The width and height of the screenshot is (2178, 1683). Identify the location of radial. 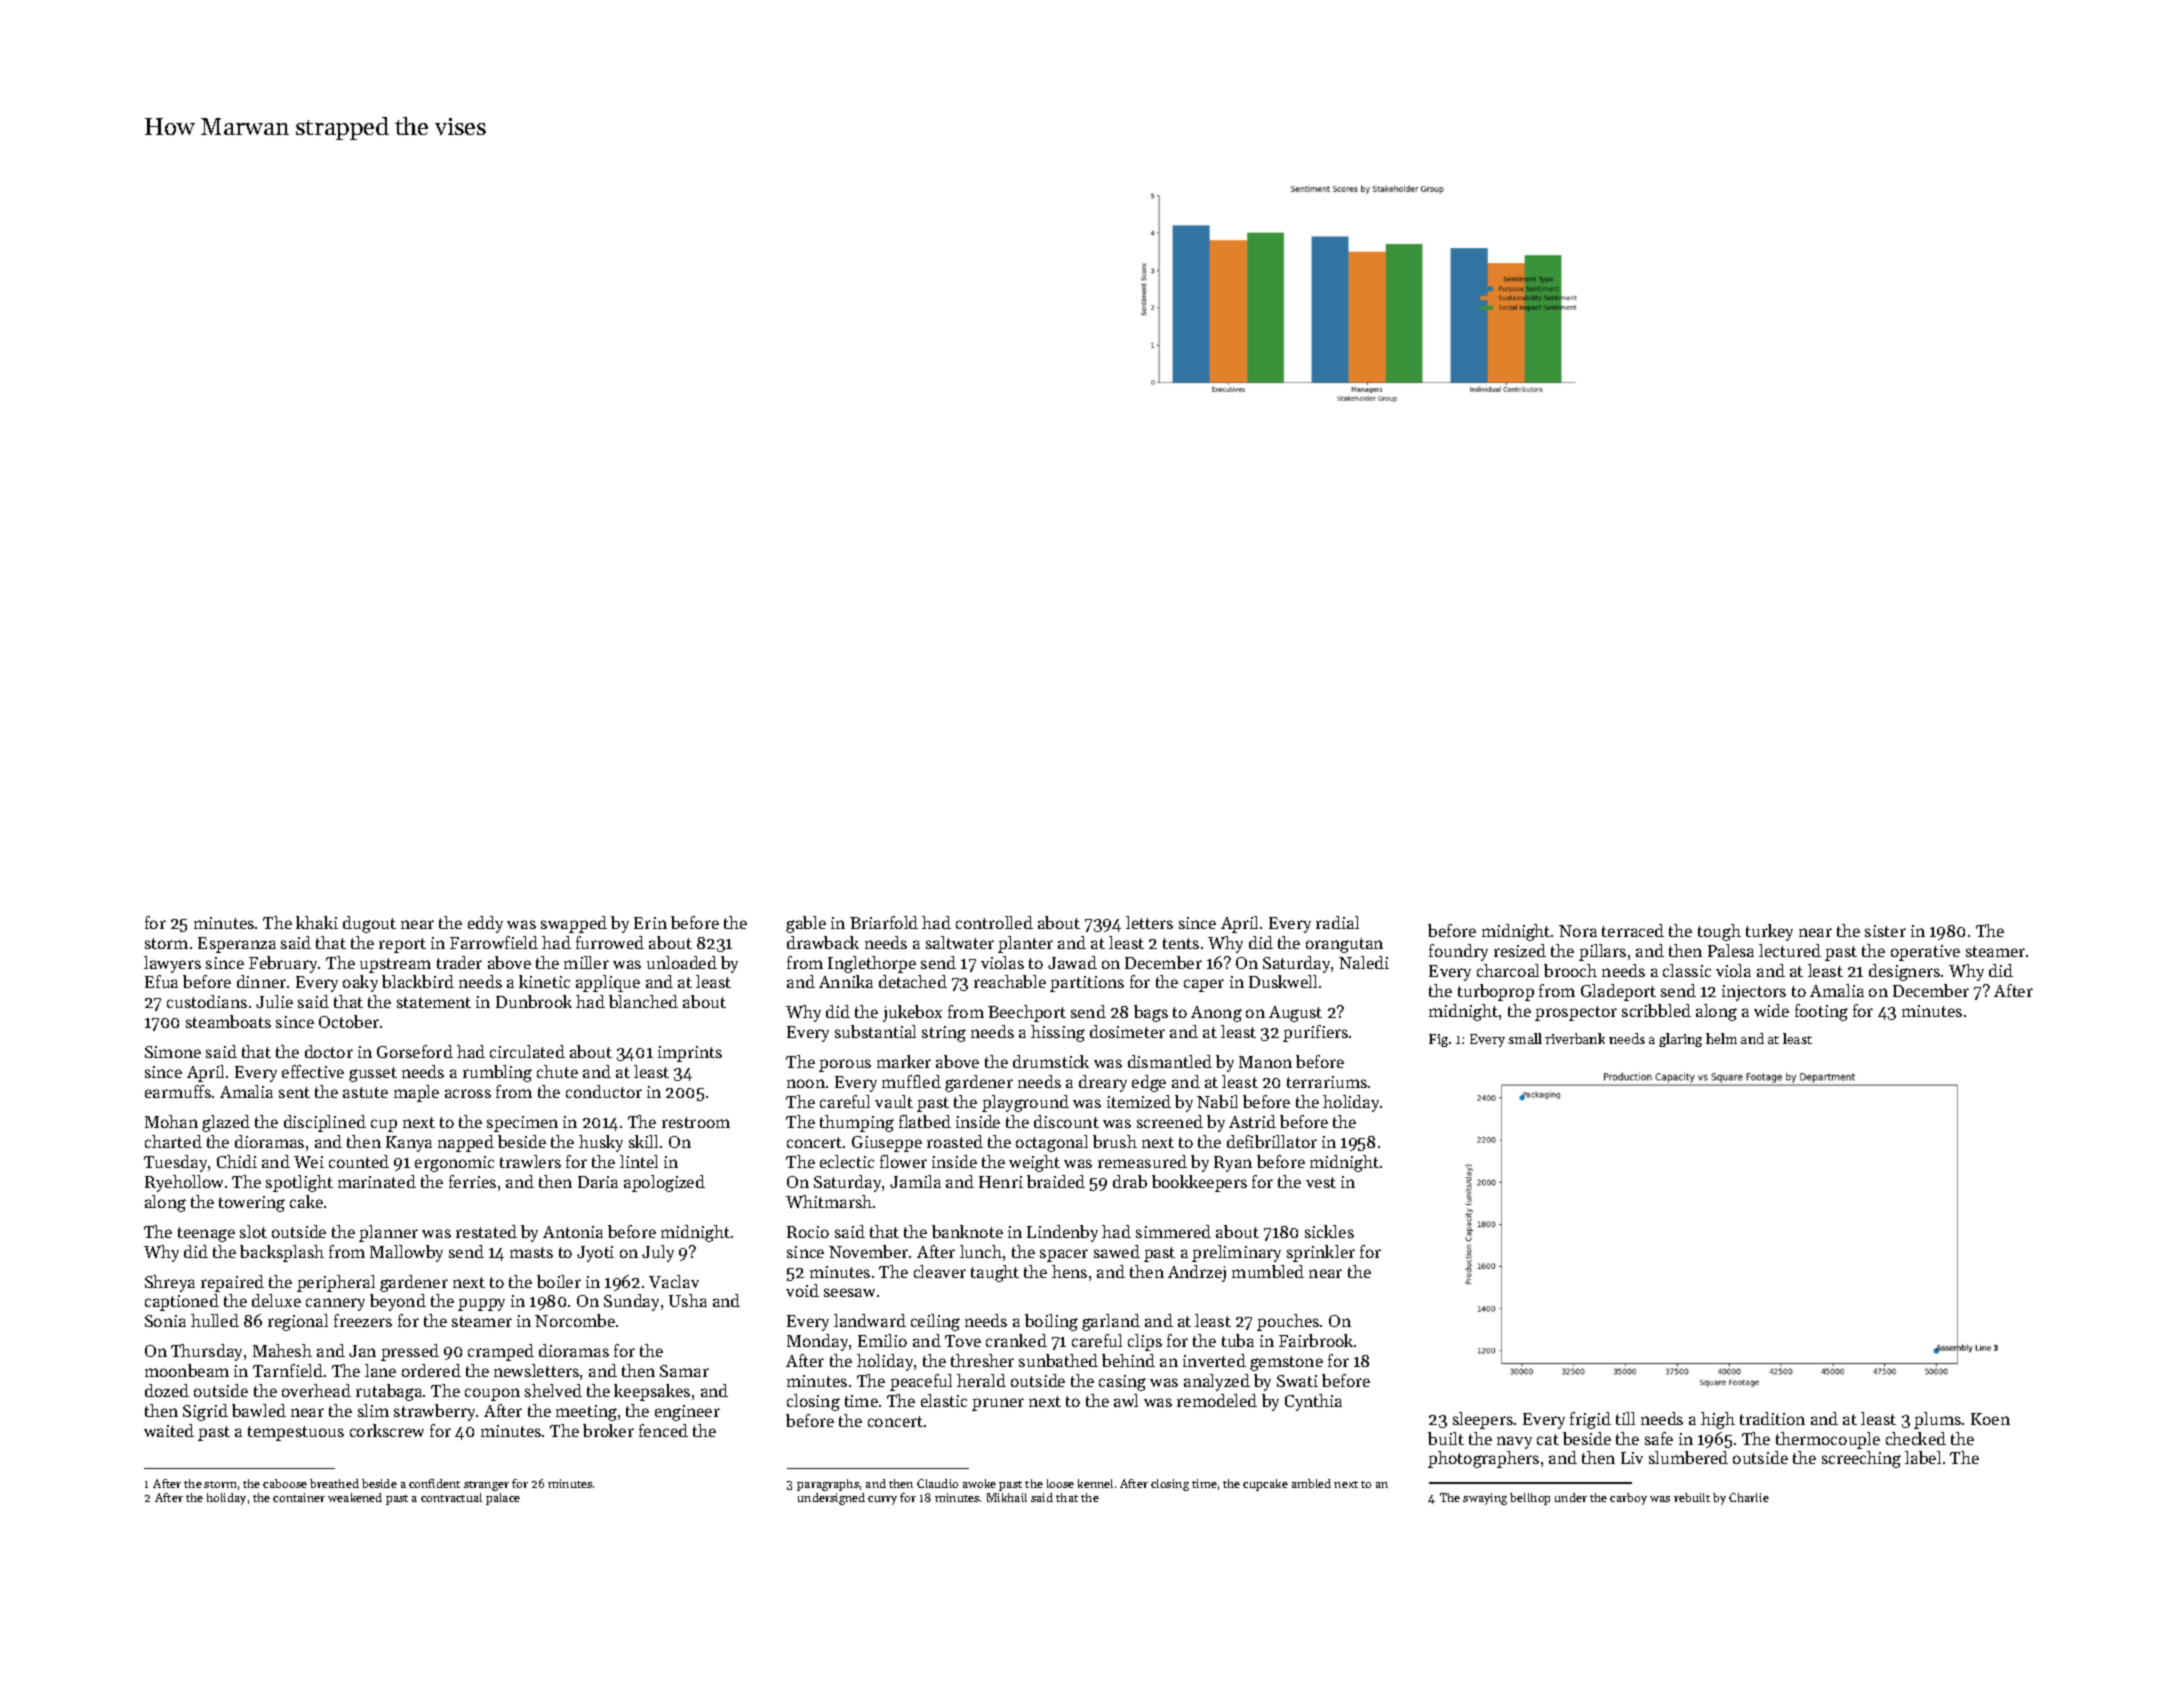
(1337, 922).
